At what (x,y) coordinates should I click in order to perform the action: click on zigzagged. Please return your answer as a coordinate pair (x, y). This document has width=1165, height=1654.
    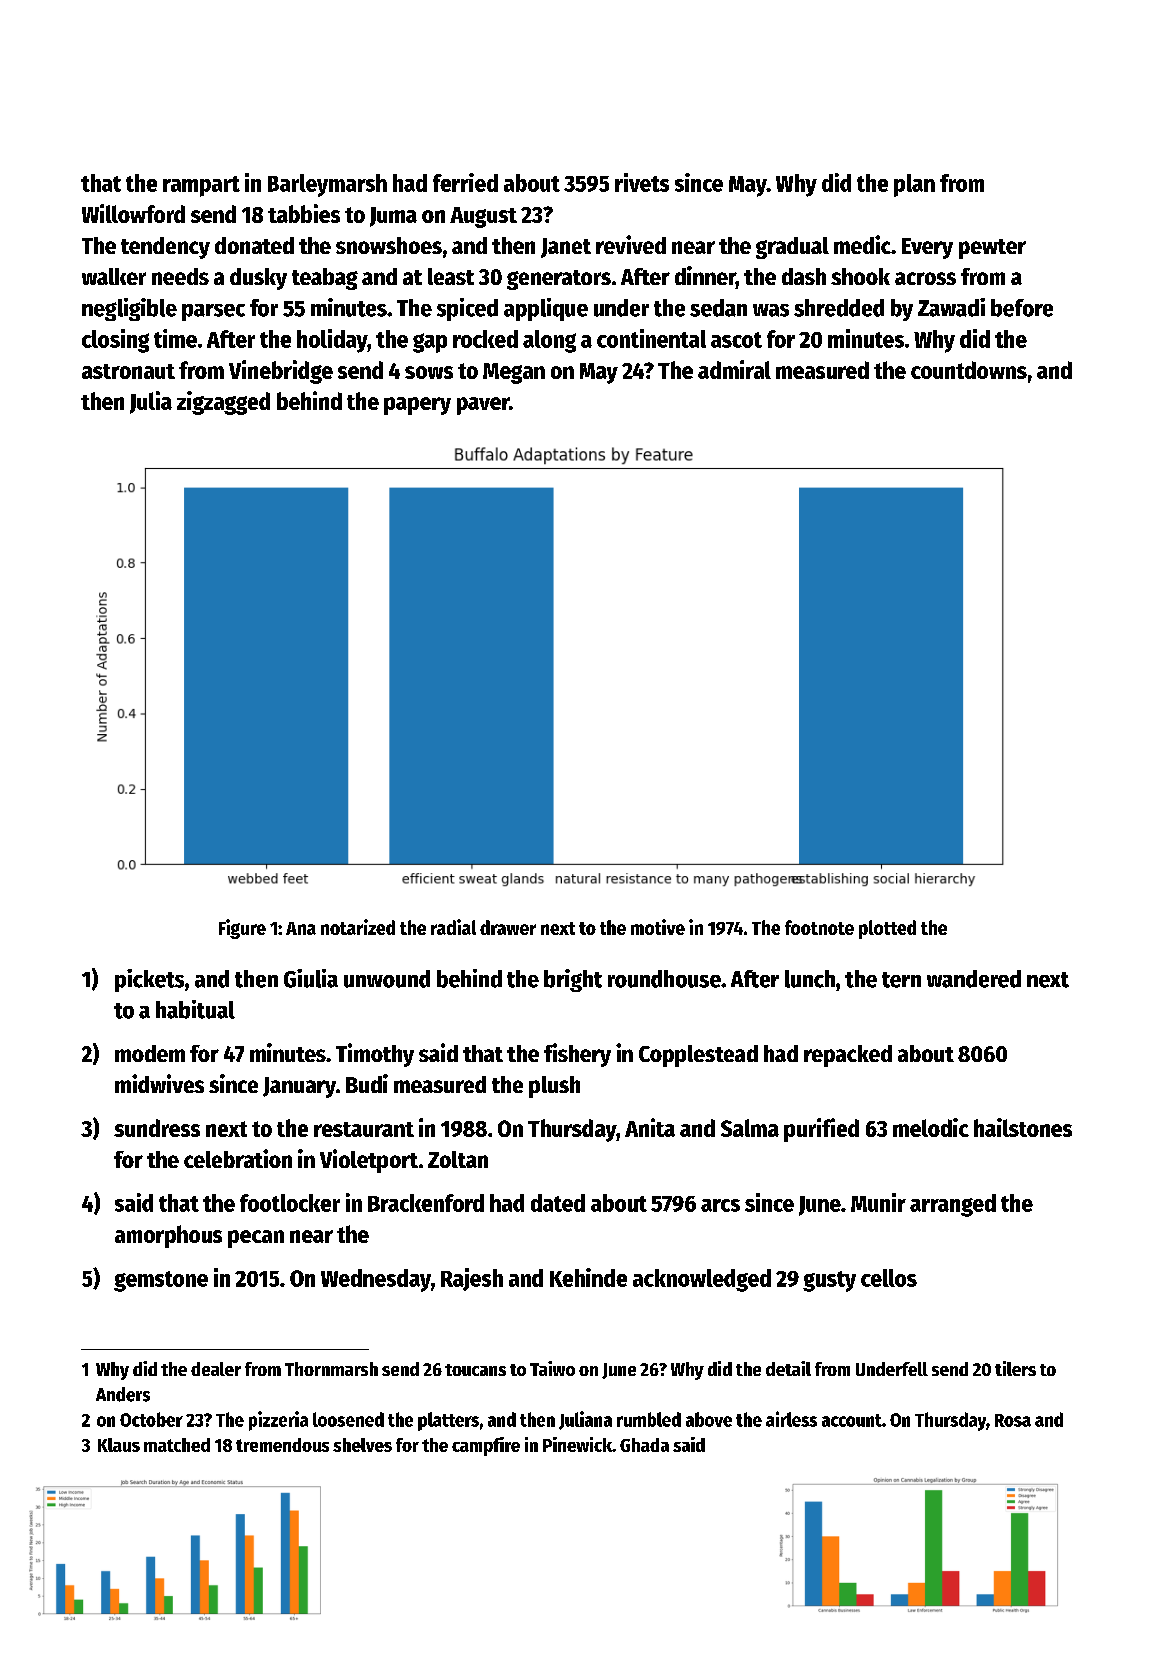
    Looking at the image, I should click on (223, 403).
